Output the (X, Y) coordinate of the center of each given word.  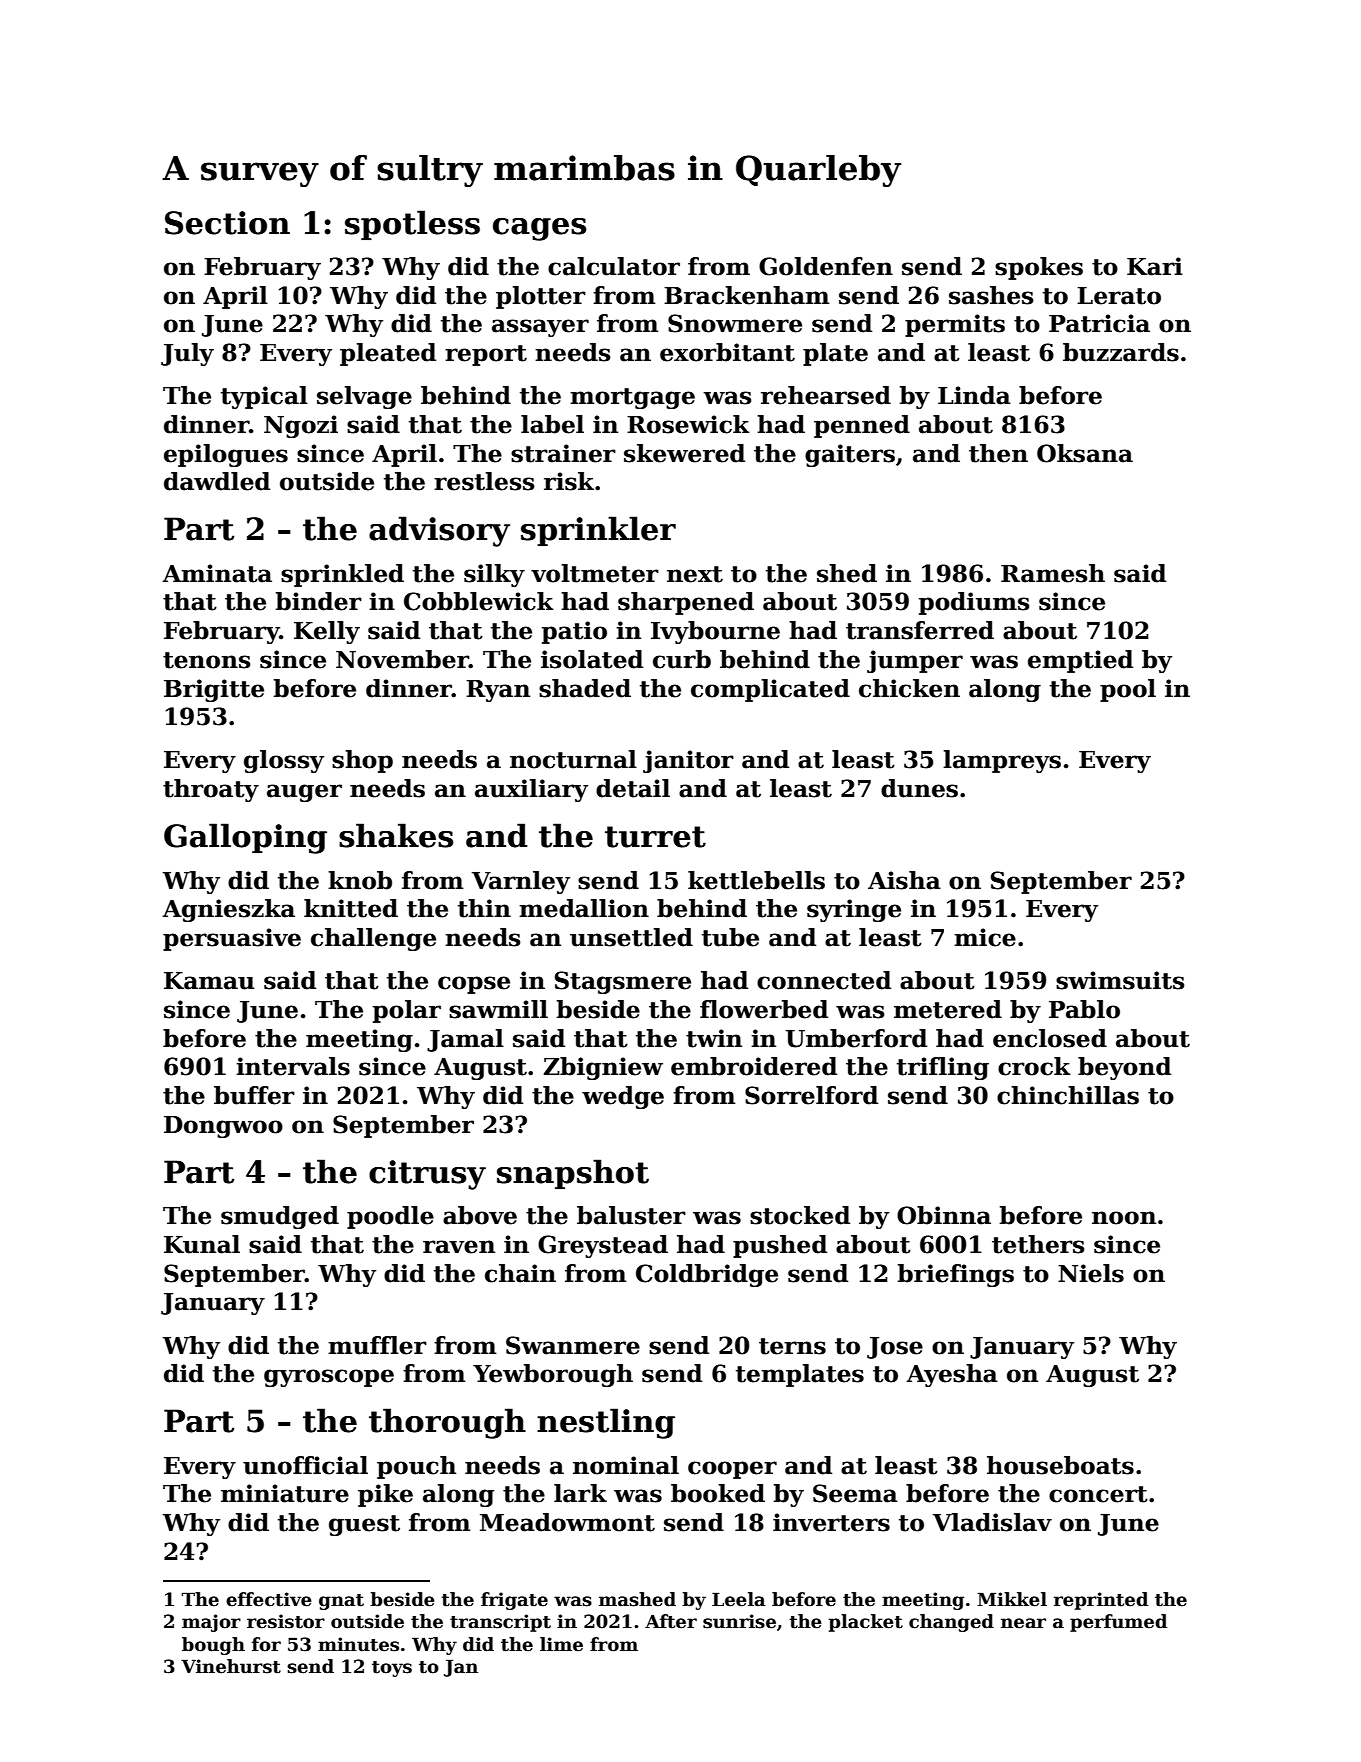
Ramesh (1053, 573)
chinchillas (1068, 1095)
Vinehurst (231, 1666)
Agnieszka (228, 910)
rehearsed (826, 395)
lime (561, 1644)
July (187, 354)
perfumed (1119, 1623)
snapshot (573, 1174)
